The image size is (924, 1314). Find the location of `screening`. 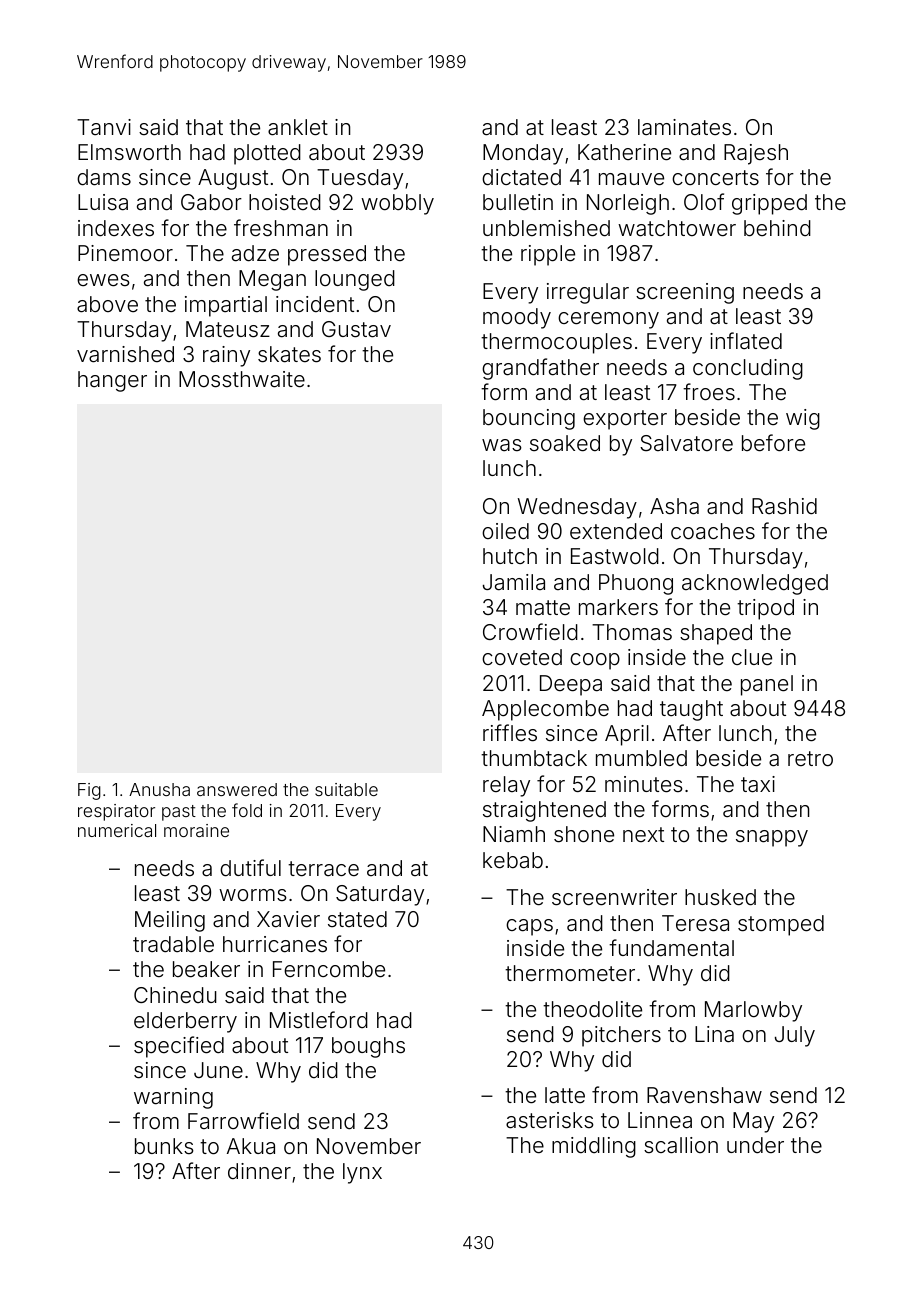

screening is located at coordinates (685, 293).
